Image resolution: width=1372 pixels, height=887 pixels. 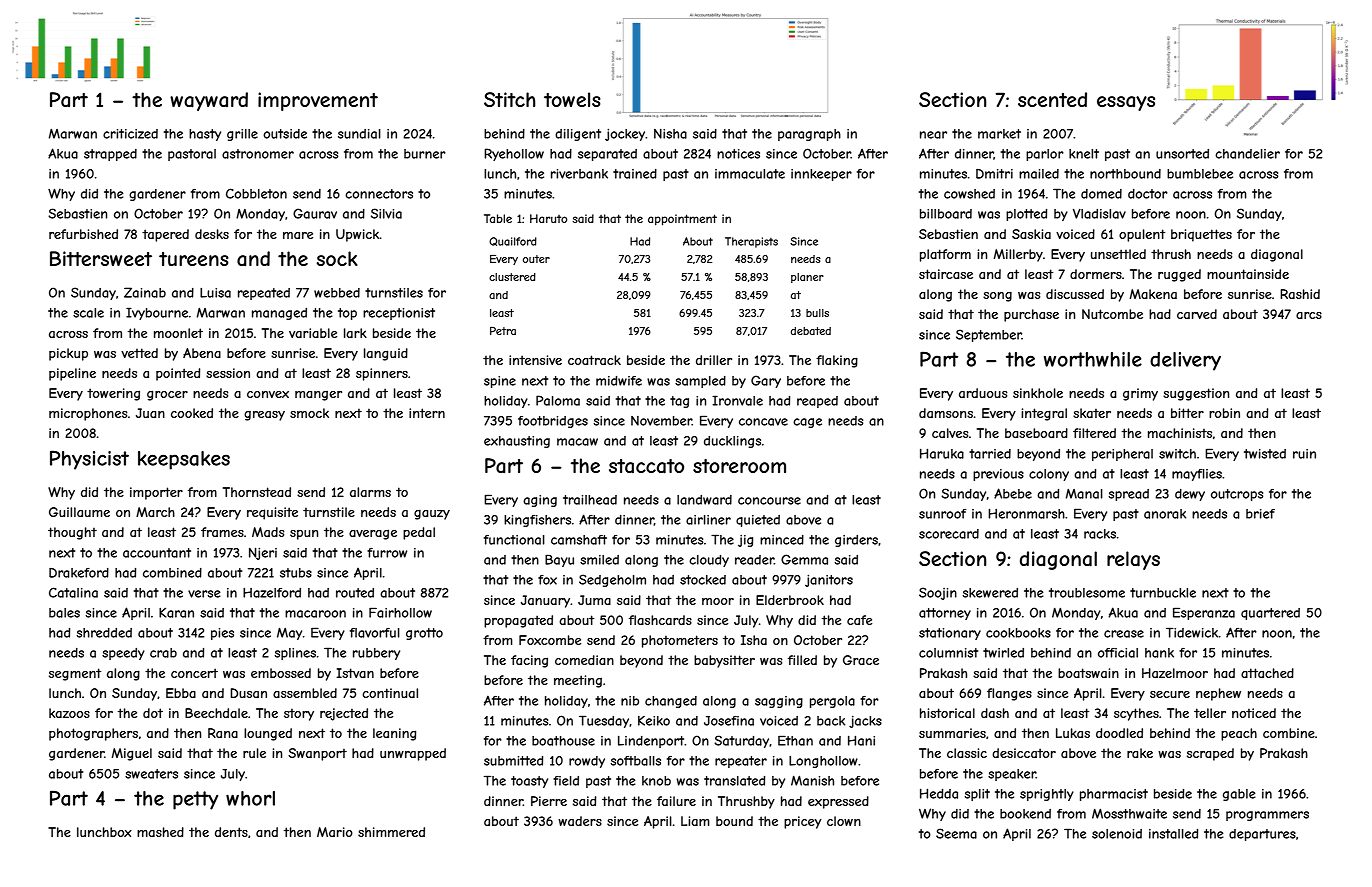 I want to click on shimmered, so click(x=391, y=832).
